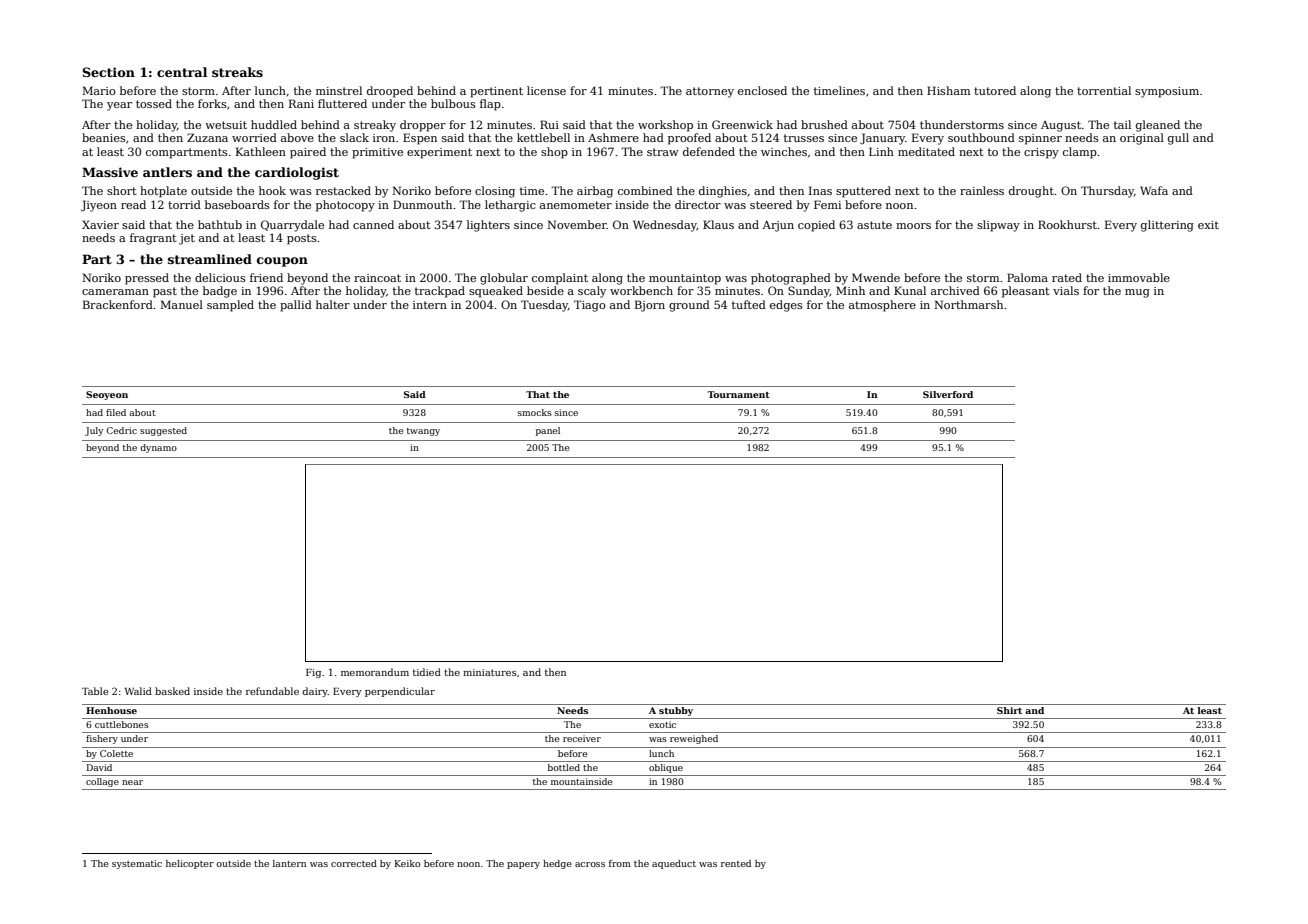 The image size is (1308, 924). I want to click on Silverford, so click(948, 394).
